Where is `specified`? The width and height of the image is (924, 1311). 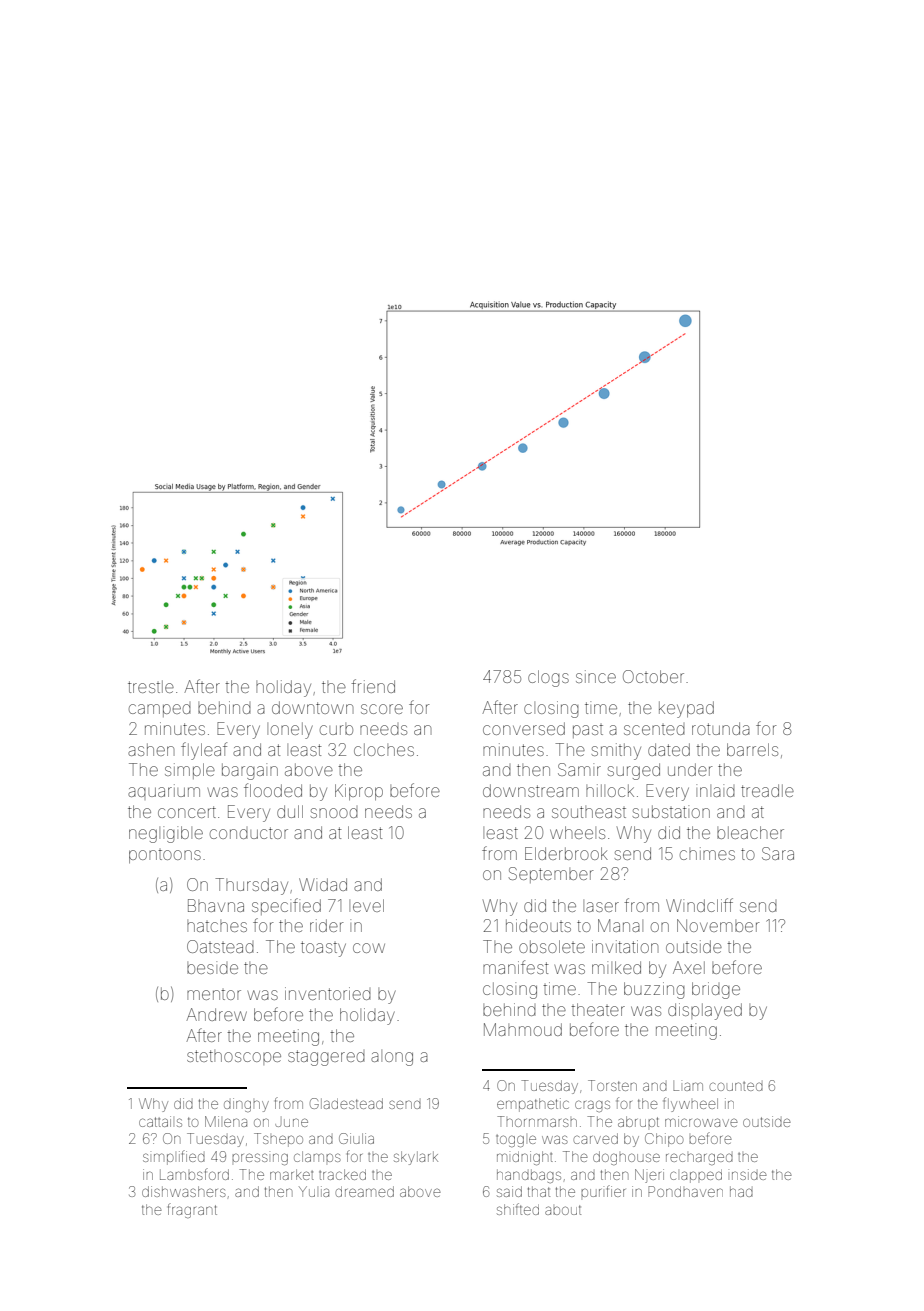 specified is located at coordinates (286, 906).
